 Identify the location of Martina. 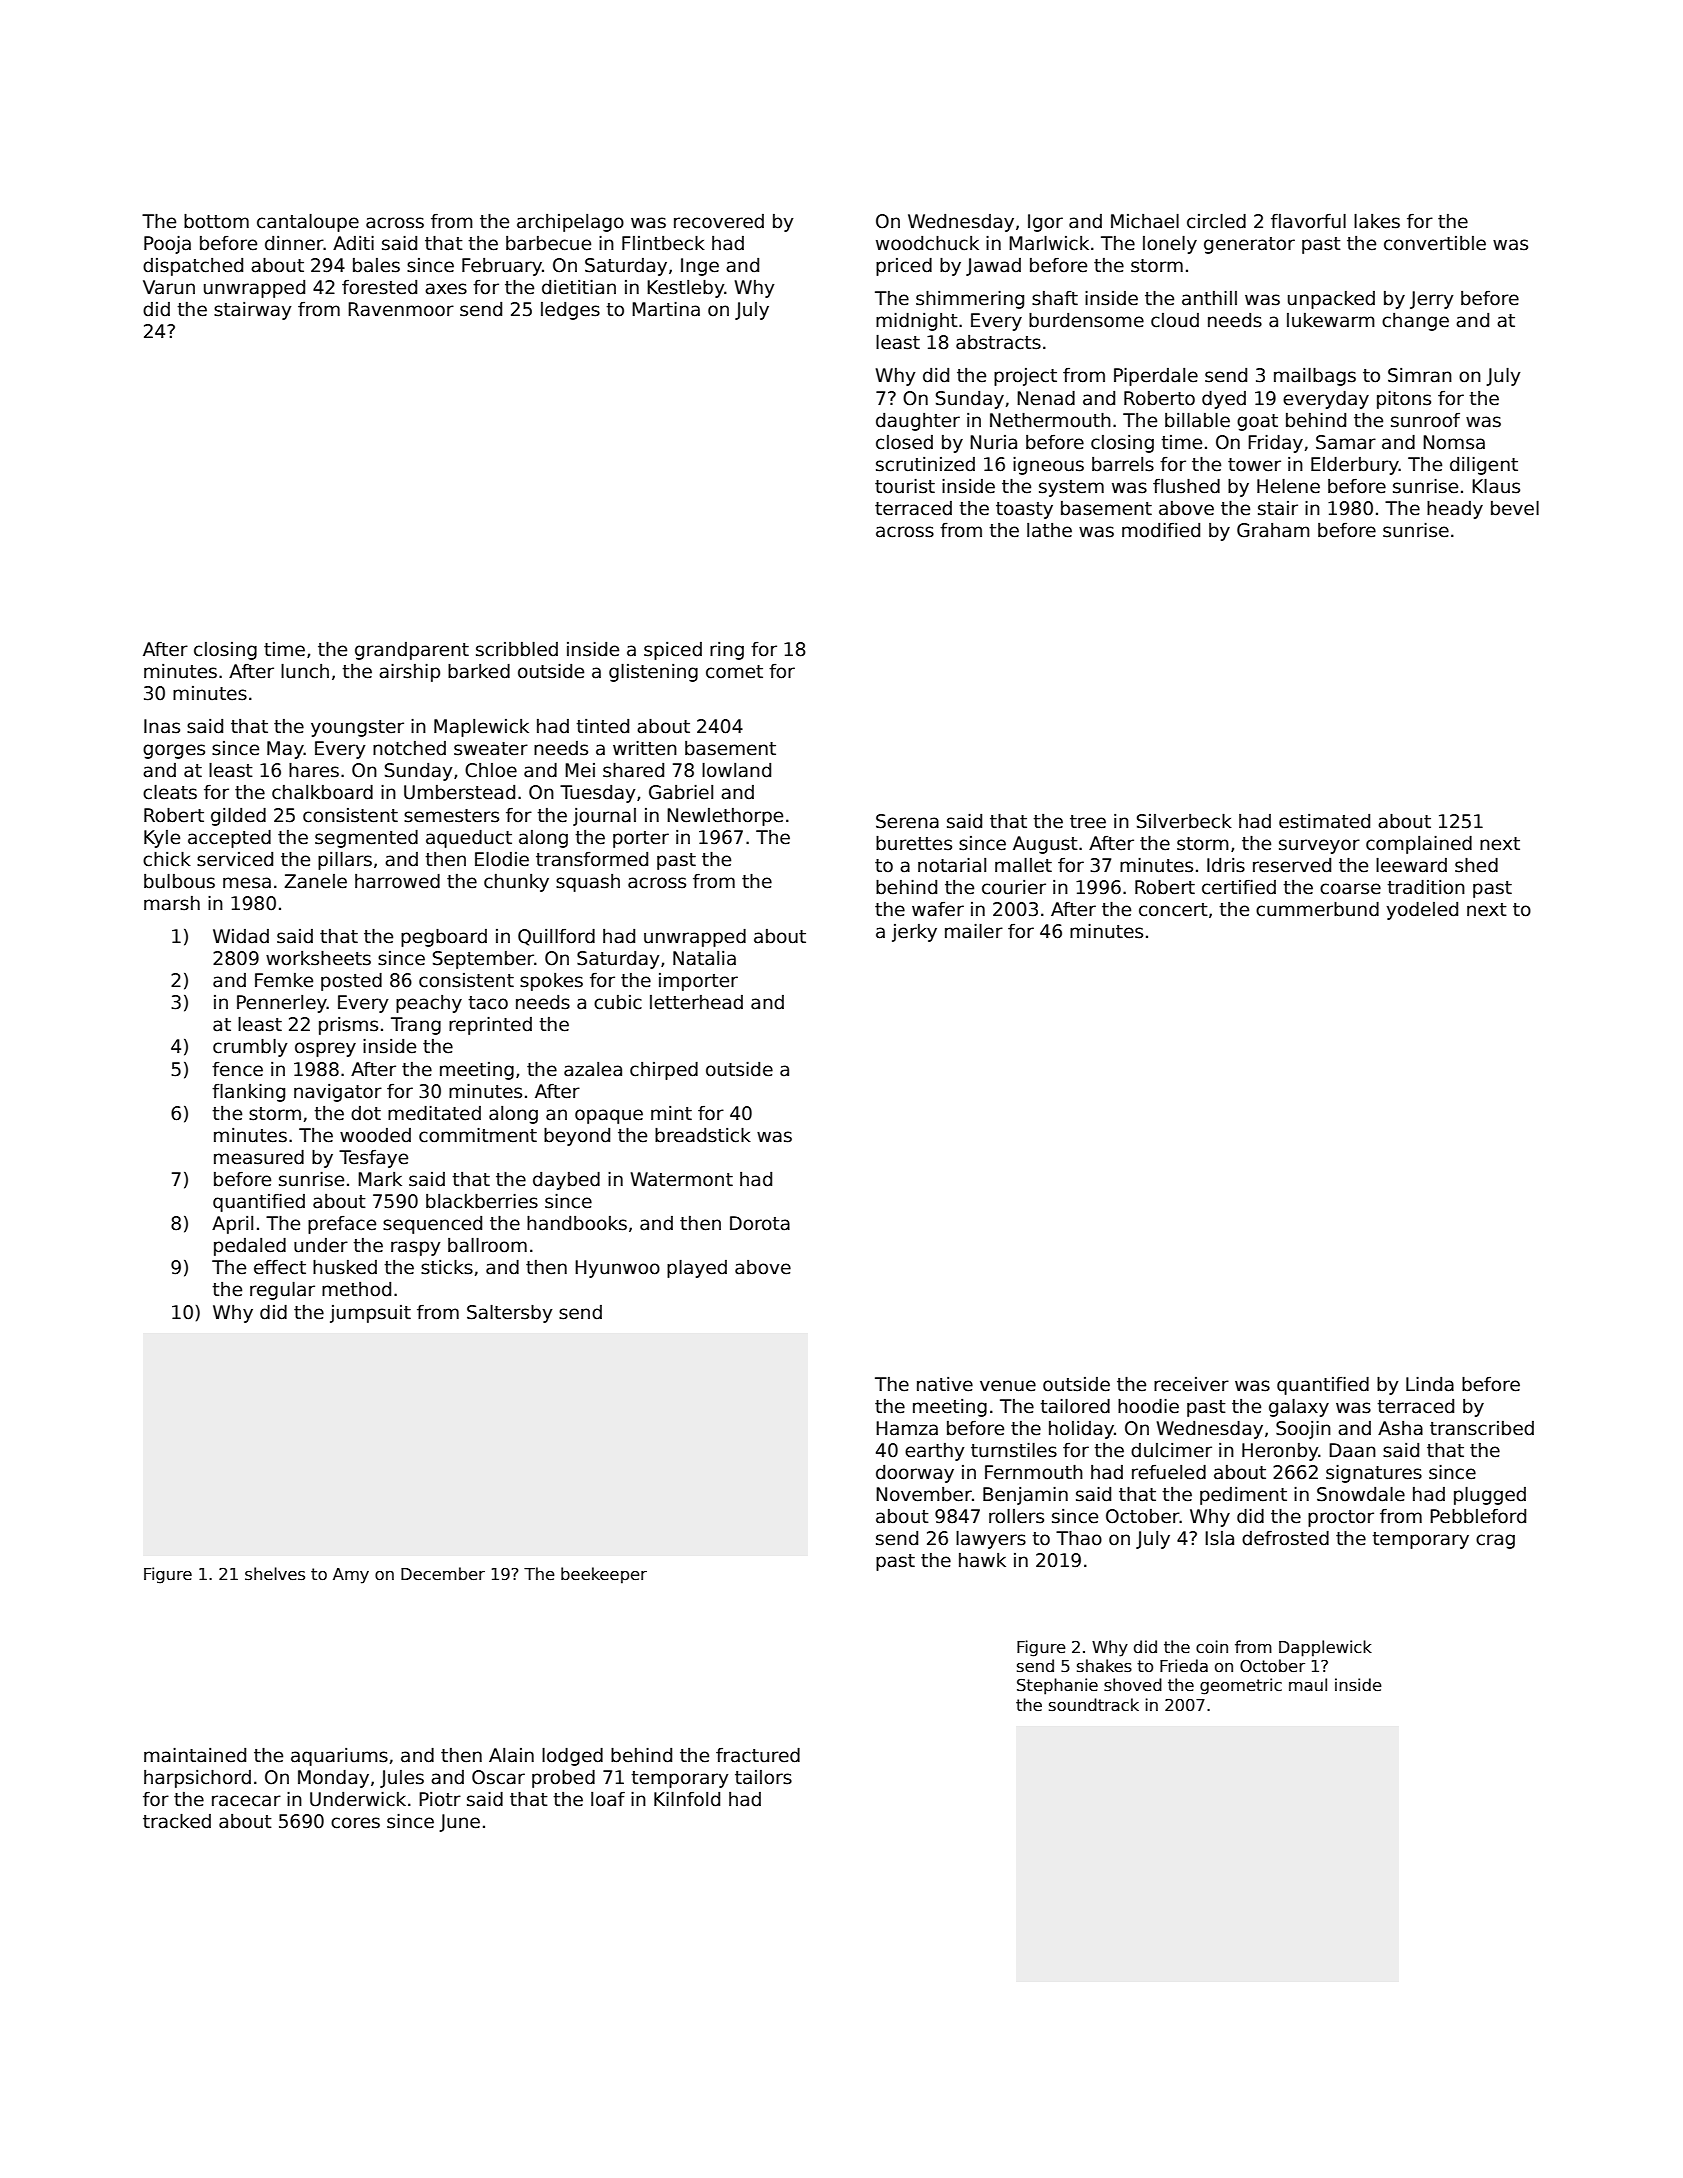
(666, 309).
